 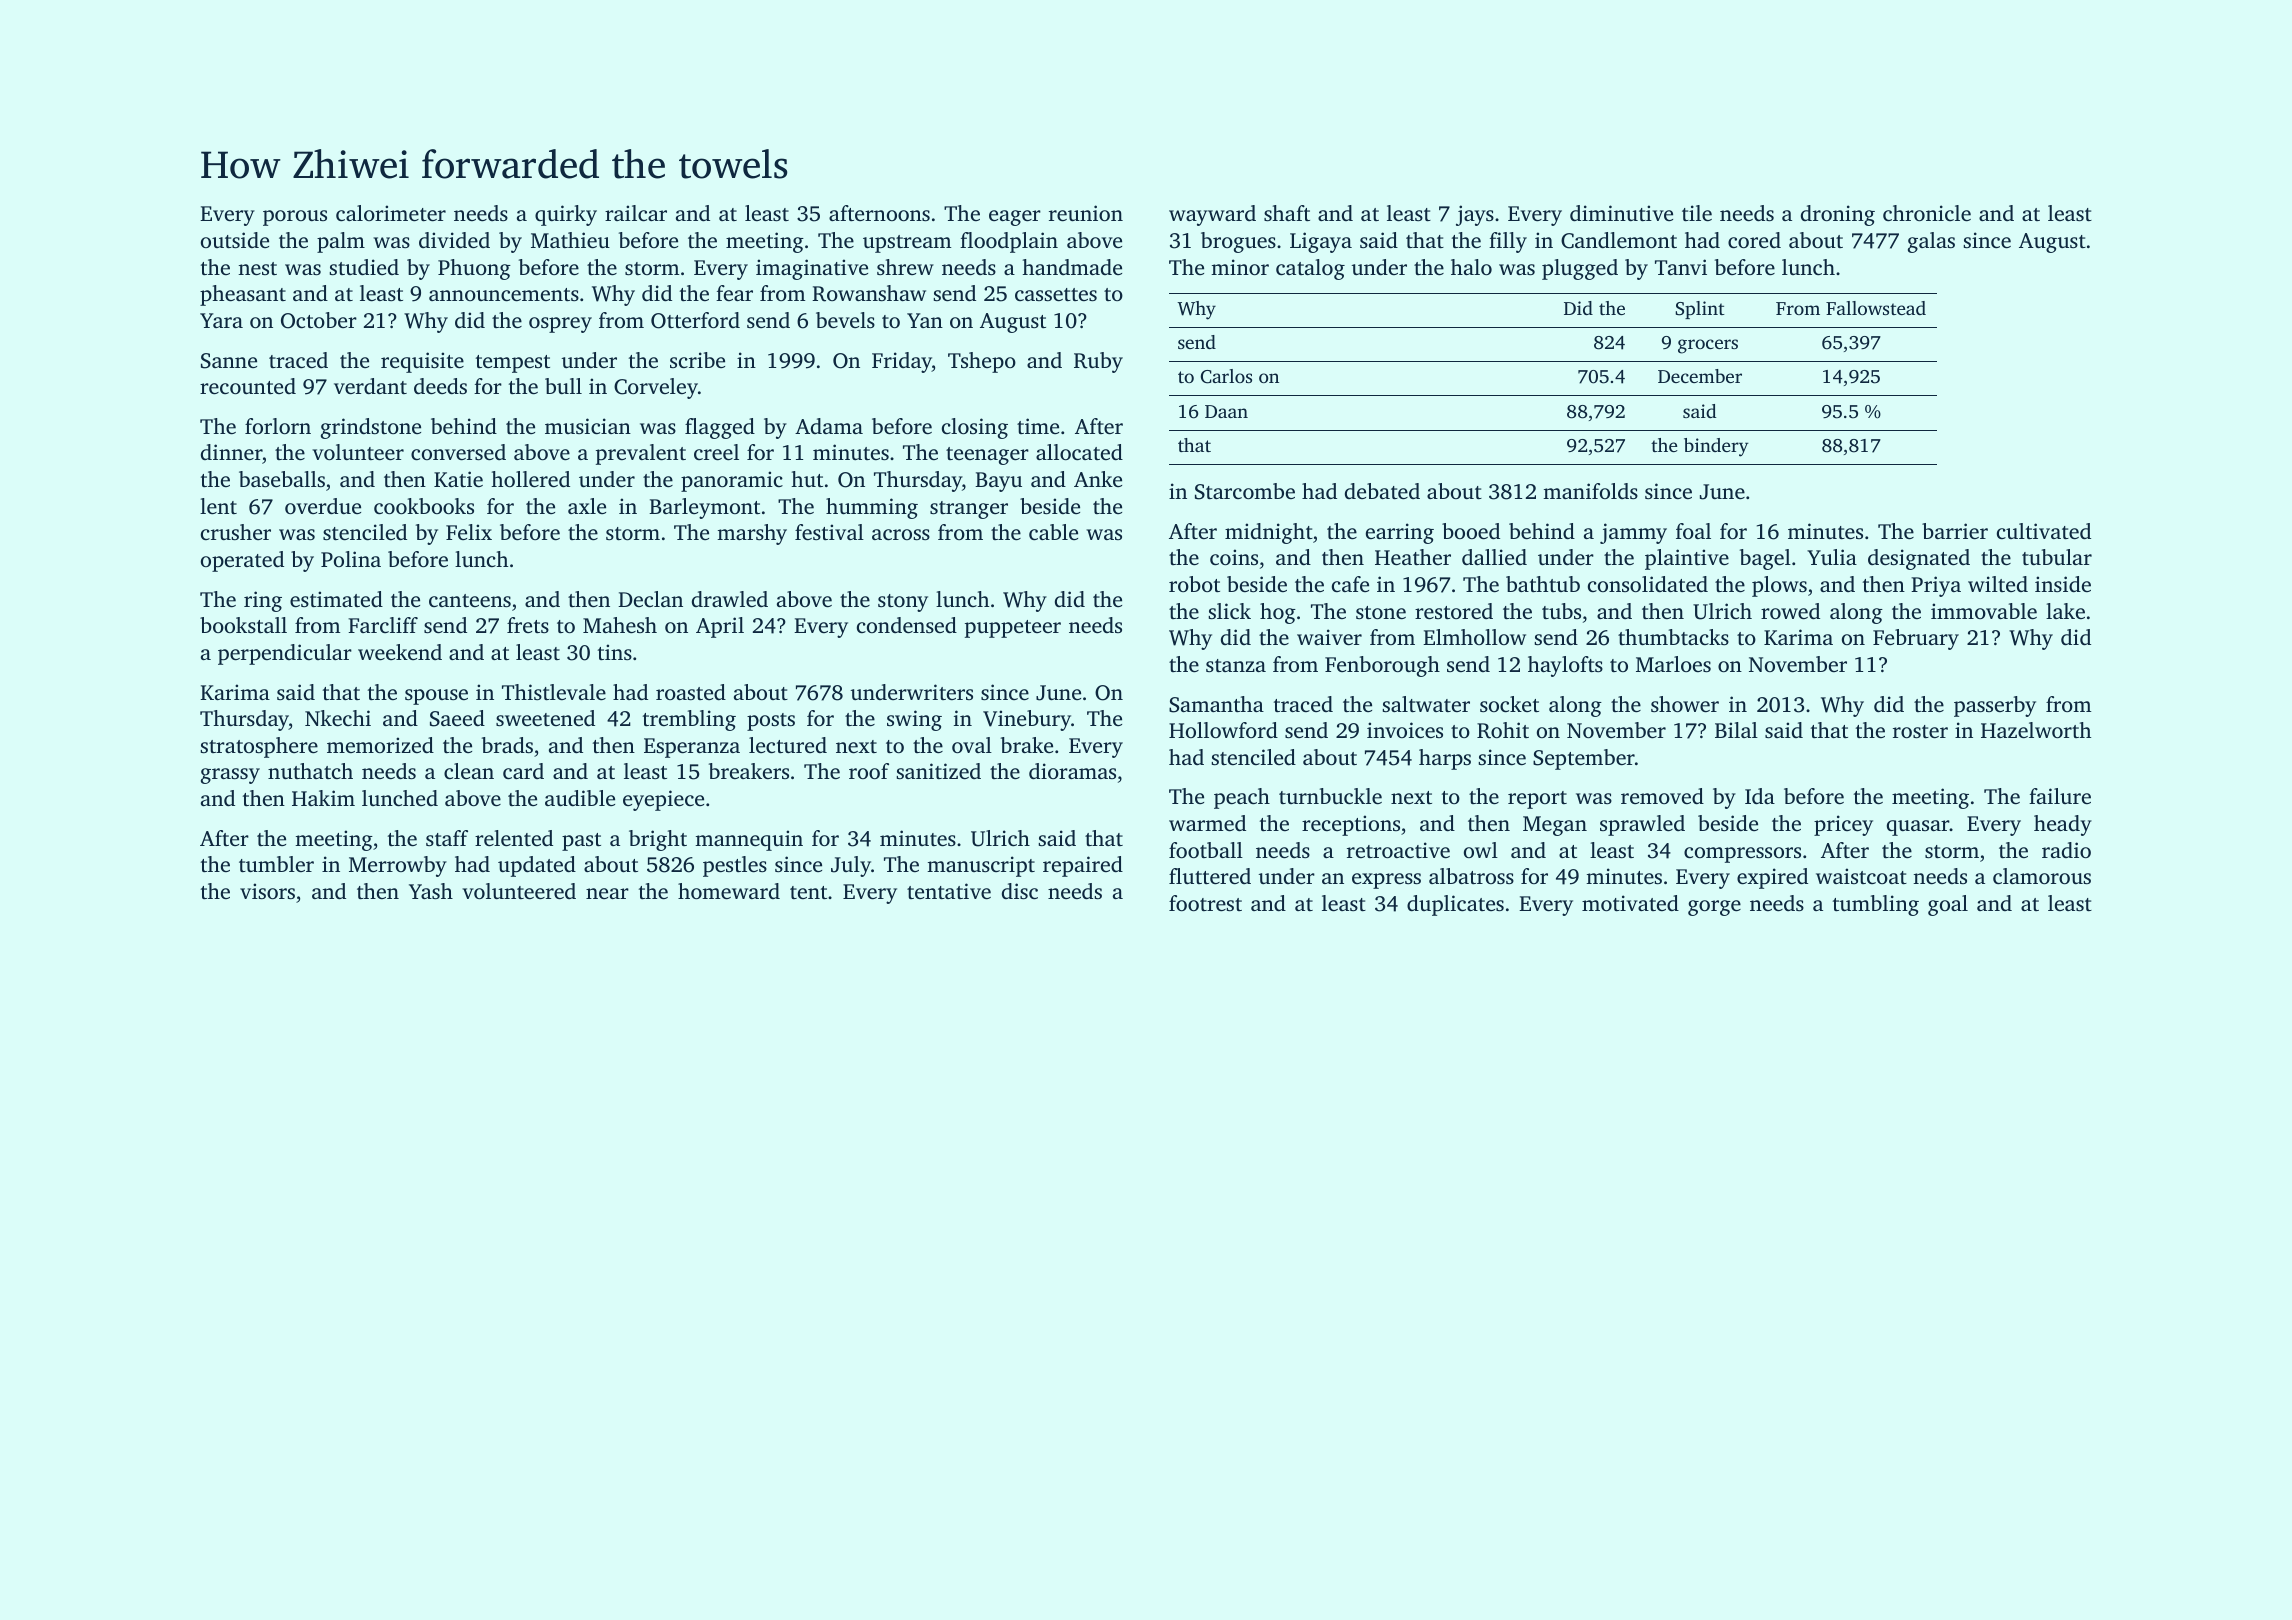 I want to click on sanitized, so click(x=938, y=771).
